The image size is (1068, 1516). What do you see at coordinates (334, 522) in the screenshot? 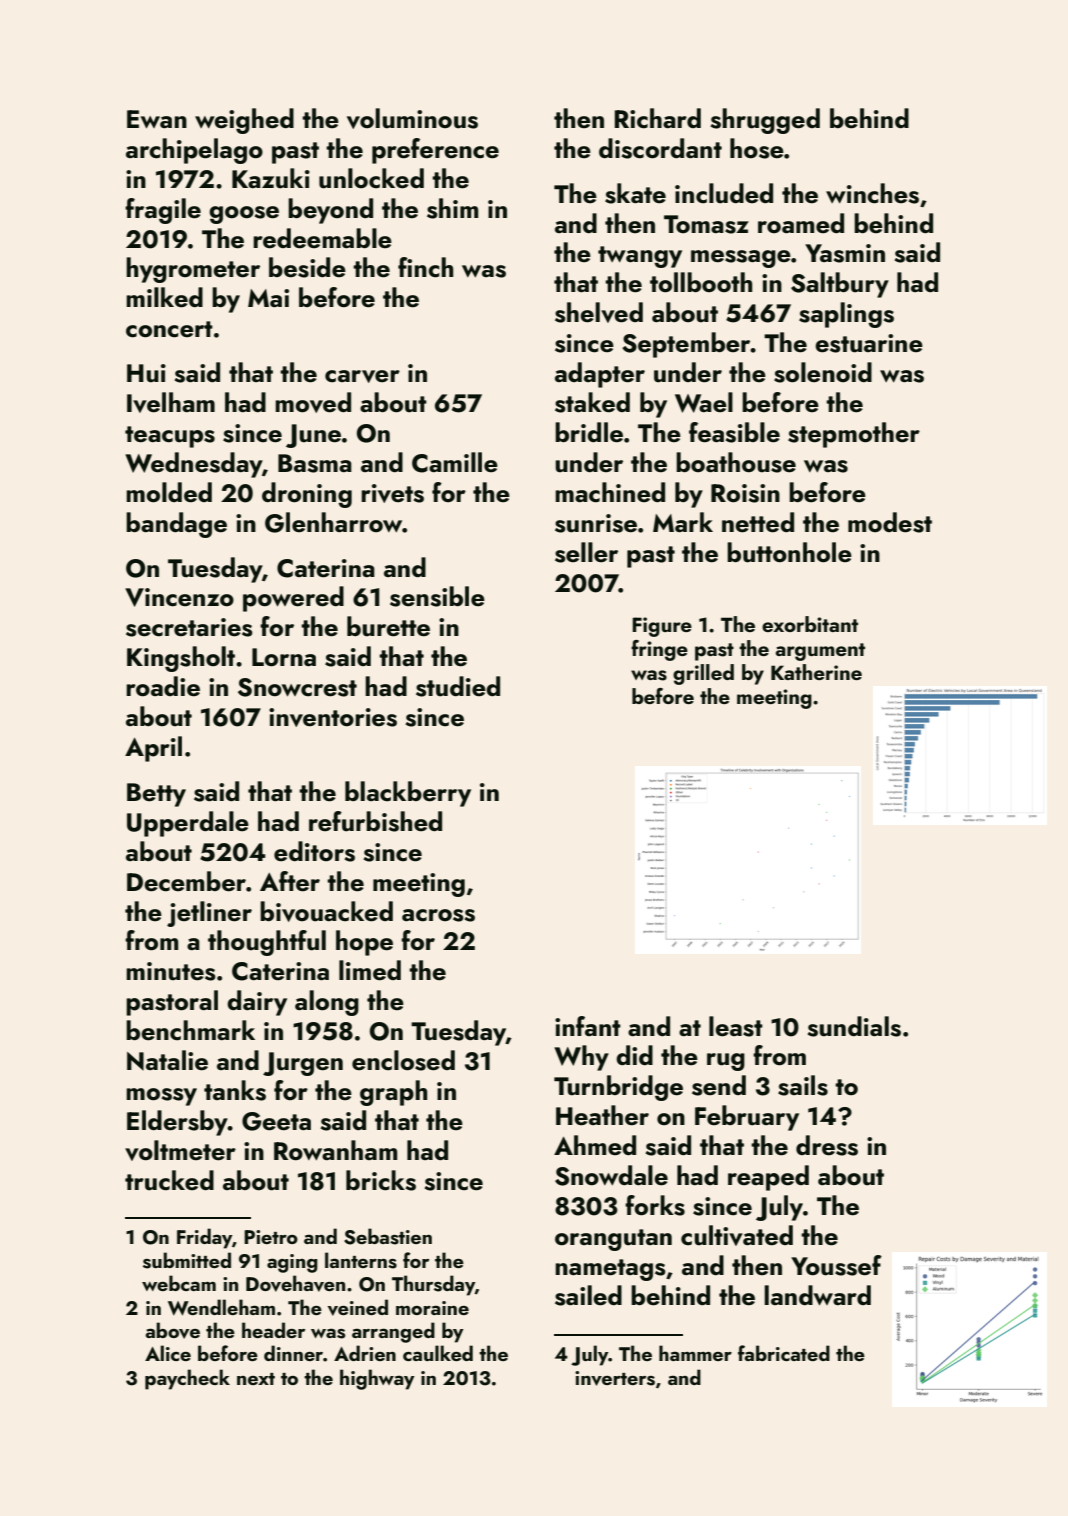
I see `Glenharrow` at bounding box center [334, 522].
